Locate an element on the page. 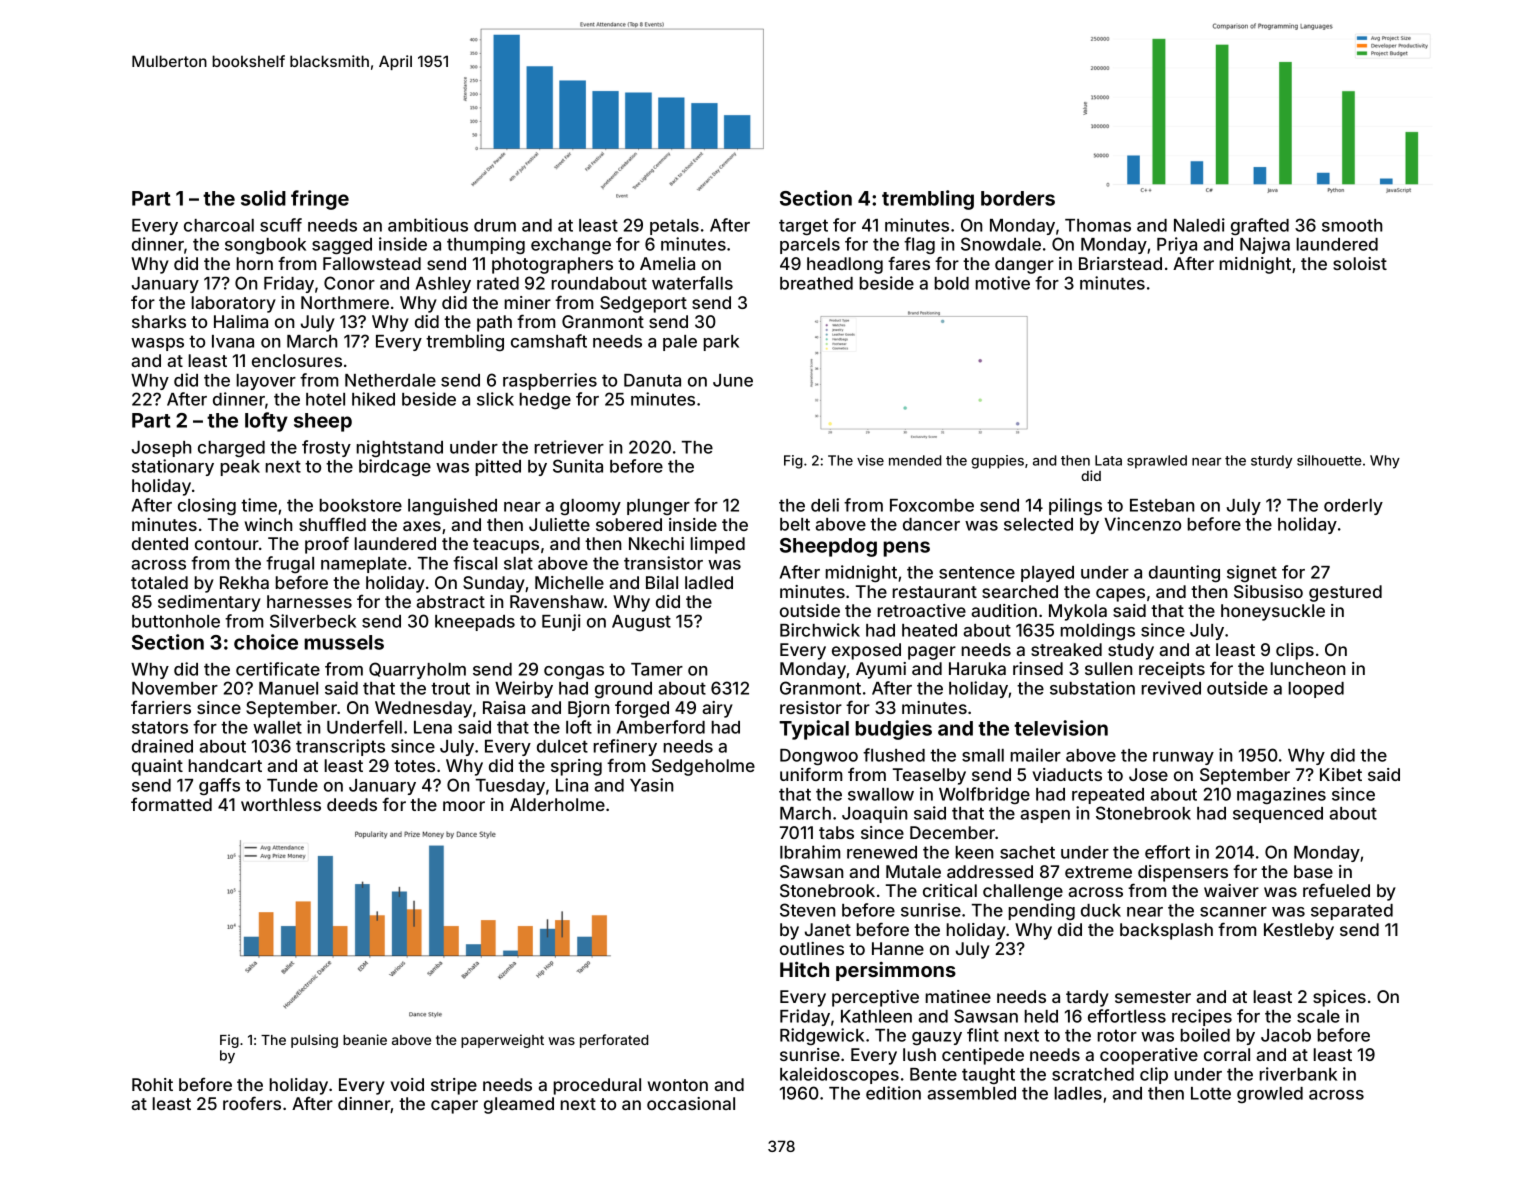 Image resolution: width=1535 pixels, height=1186 pixels. luncheon is located at coordinates (1308, 668).
